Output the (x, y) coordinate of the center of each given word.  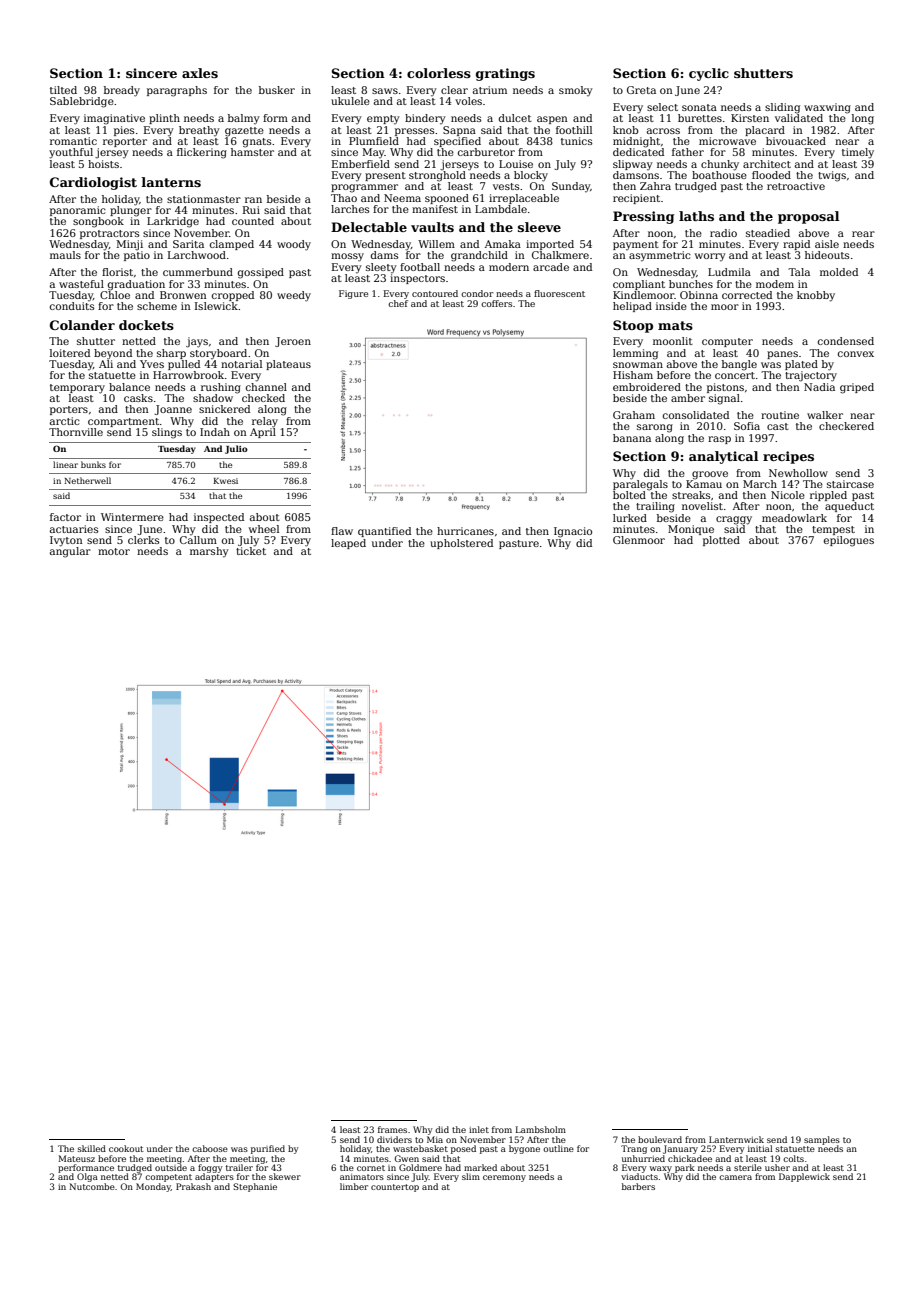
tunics (576, 141)
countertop (395, 1188)
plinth (164, 119)
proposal (808, 217)
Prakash (193, 1186)
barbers (638, 1186)
